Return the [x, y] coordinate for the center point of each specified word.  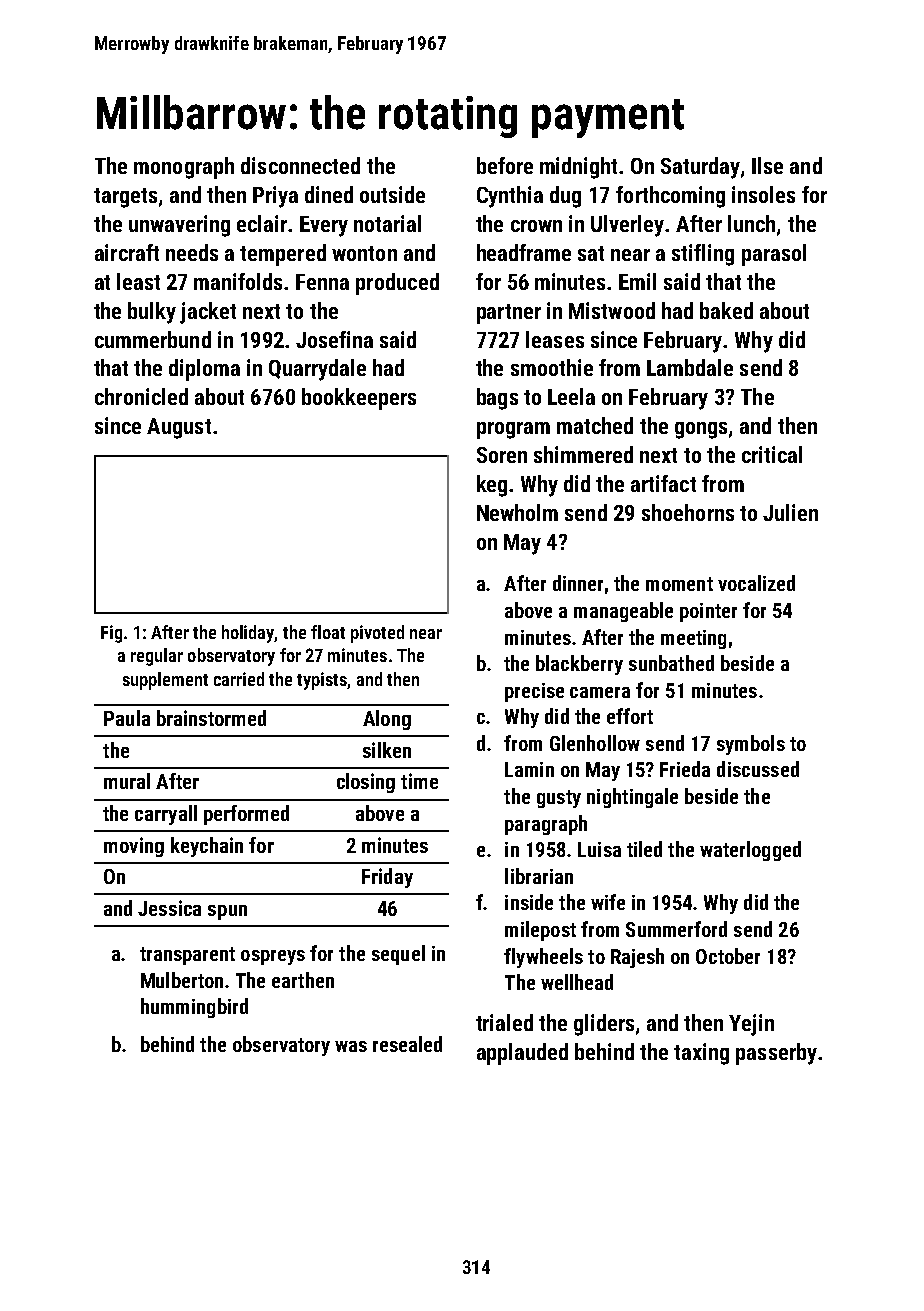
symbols [751, 745]
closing [366, 783]
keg [492, 486]
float [328, 632]
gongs [701, 430]
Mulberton [182, 980]
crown [536, 226]
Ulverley [627, 226]
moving [134, 847]
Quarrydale [317, 370]
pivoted [377, 634]
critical [772, 454]
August [179, 428]
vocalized [756, 583]
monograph [184, 168]
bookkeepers [359, 399]
